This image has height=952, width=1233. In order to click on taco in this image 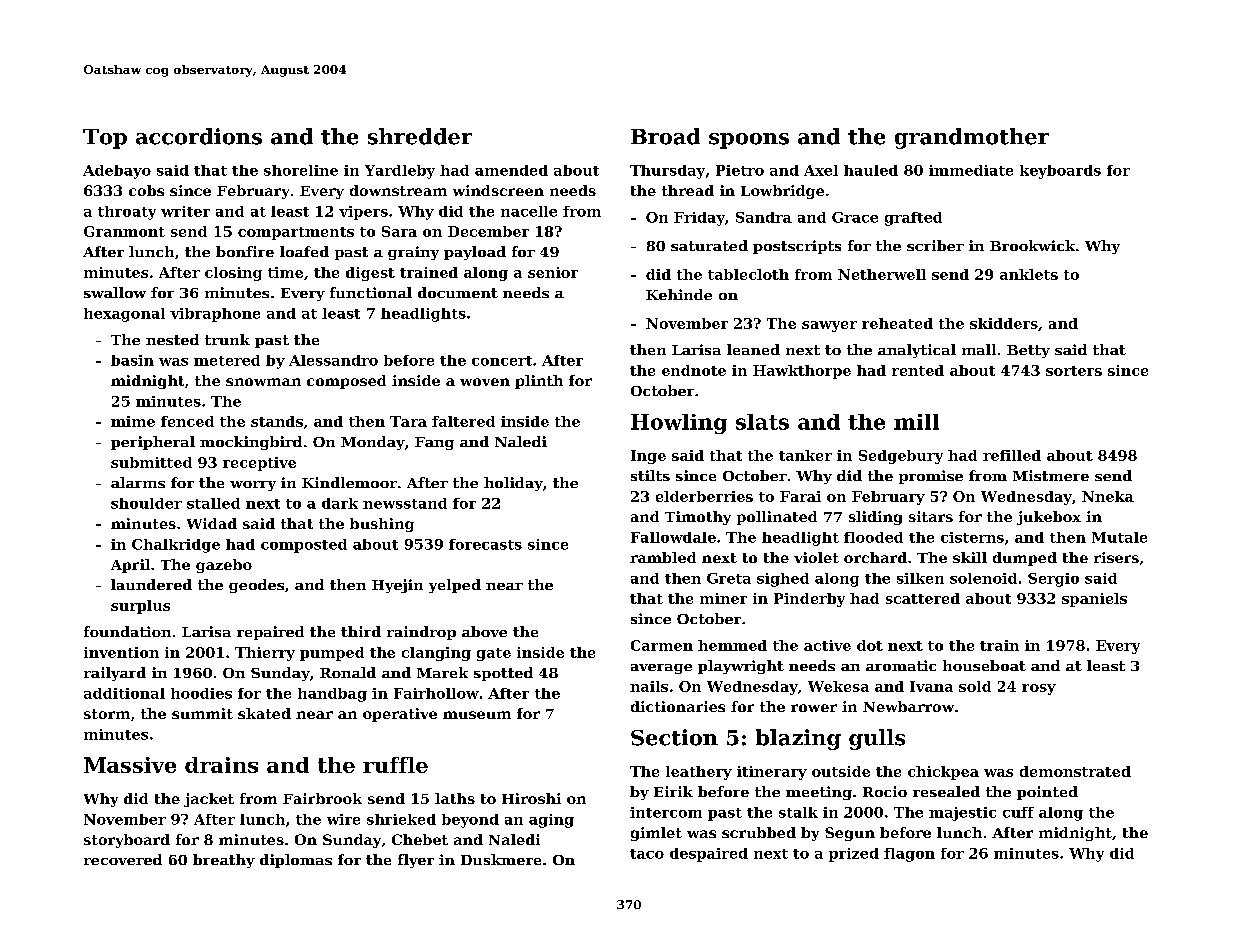, I will do `click(647, 854)`.
